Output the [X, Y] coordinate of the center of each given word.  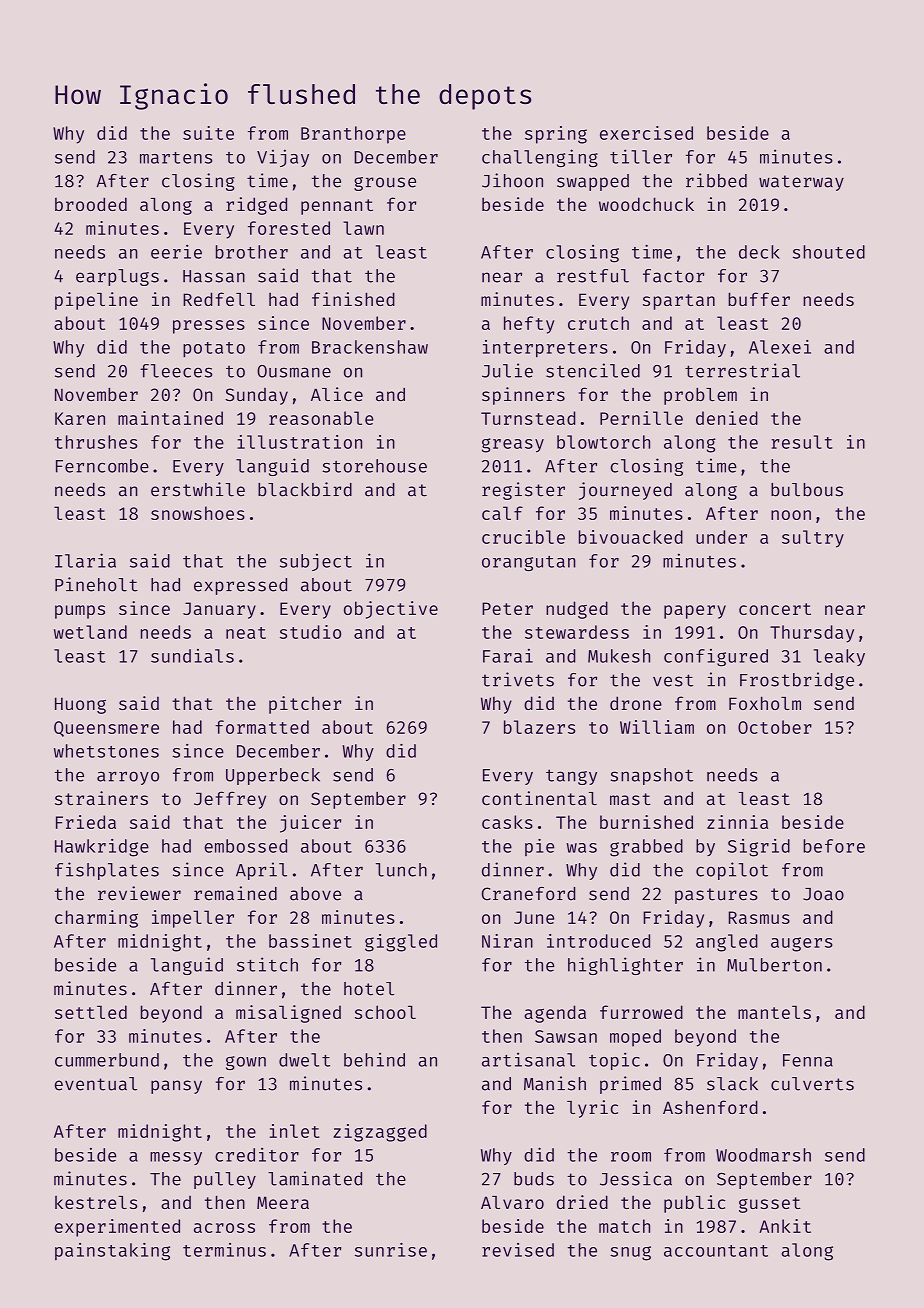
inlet [295, 1131]
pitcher [305, 705]
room [631, 1157]
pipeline [96, 301]
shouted [829, 252]
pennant [337, 207]
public [694, 1204]
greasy [513, 445]
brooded [91, 204]
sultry [813, 539]
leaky [839, 657]
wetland [90, 632]
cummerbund [107, 1060]
